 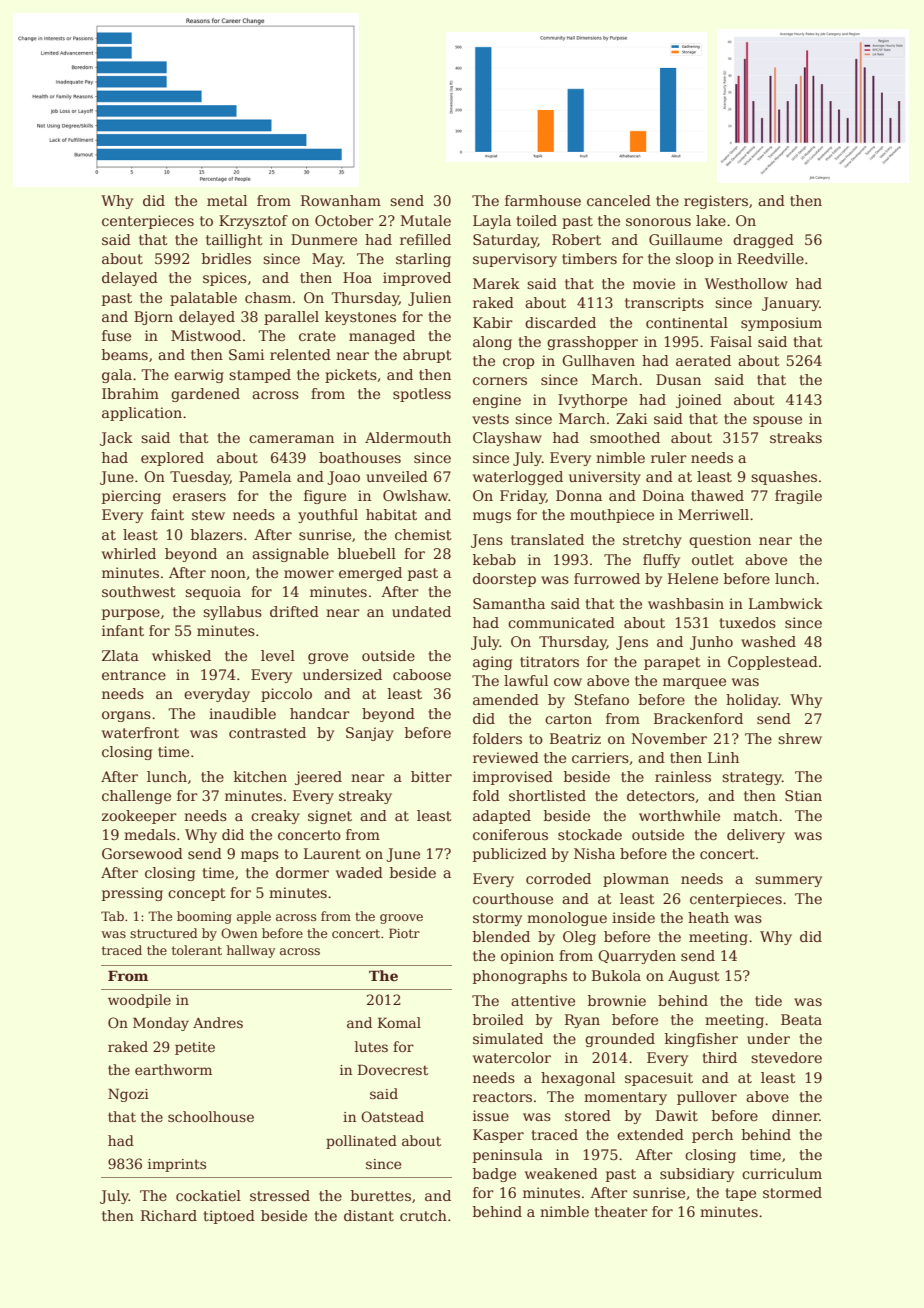 I want to click on Copplestead, so click(x=773, y=663).
